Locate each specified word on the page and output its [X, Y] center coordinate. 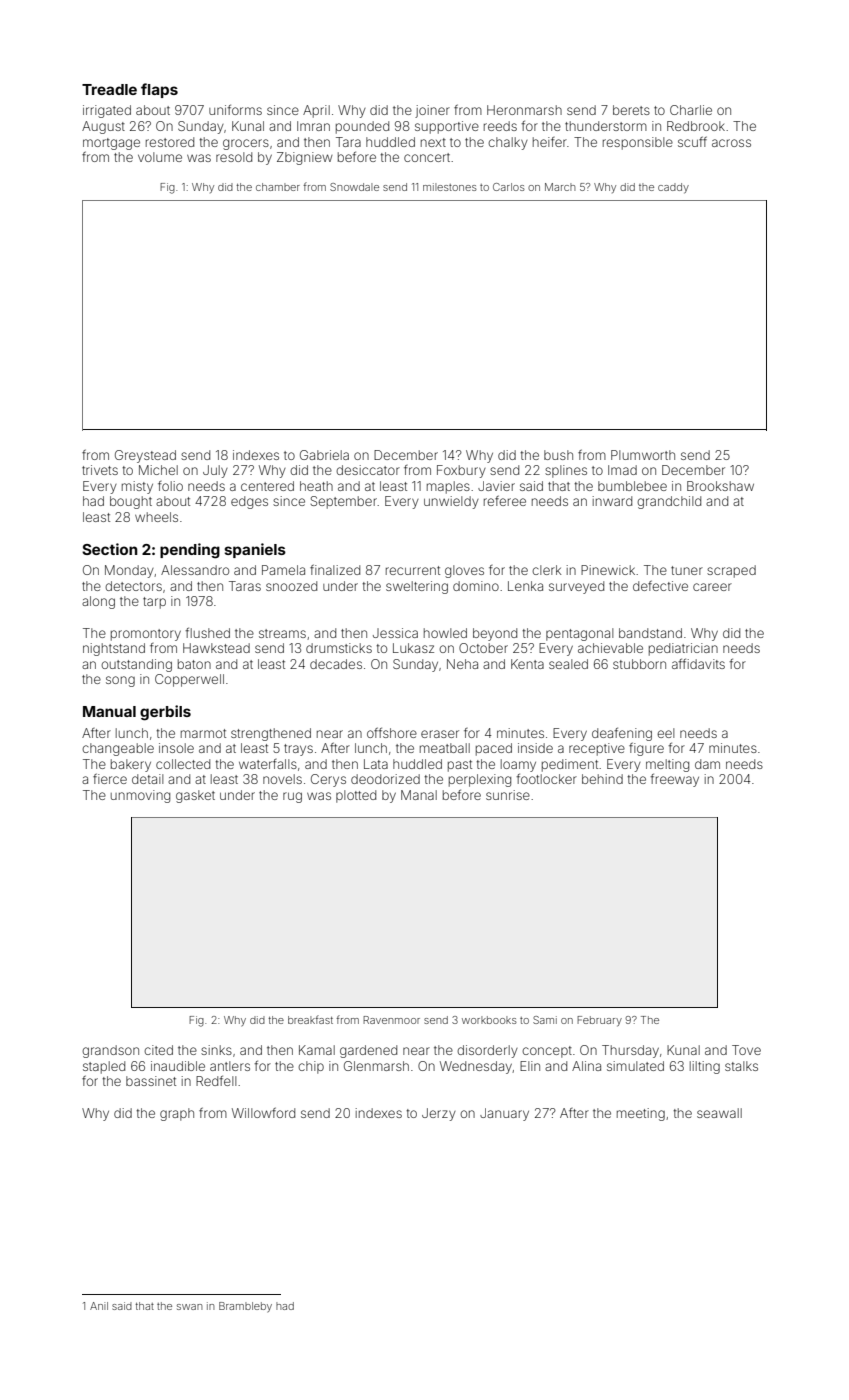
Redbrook [696, 126]
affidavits [698, 663]
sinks [216, 1050]
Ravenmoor [391, 1020]
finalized [335, 569]
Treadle [109, 89]
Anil [99, 1306]
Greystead [145, 456]
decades [336, 664]
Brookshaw [720, 486]
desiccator [368, 470]
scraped [731, 571]
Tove [746, 1050]
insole [176, 748]
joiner [432, 111]
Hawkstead [216, 648]
